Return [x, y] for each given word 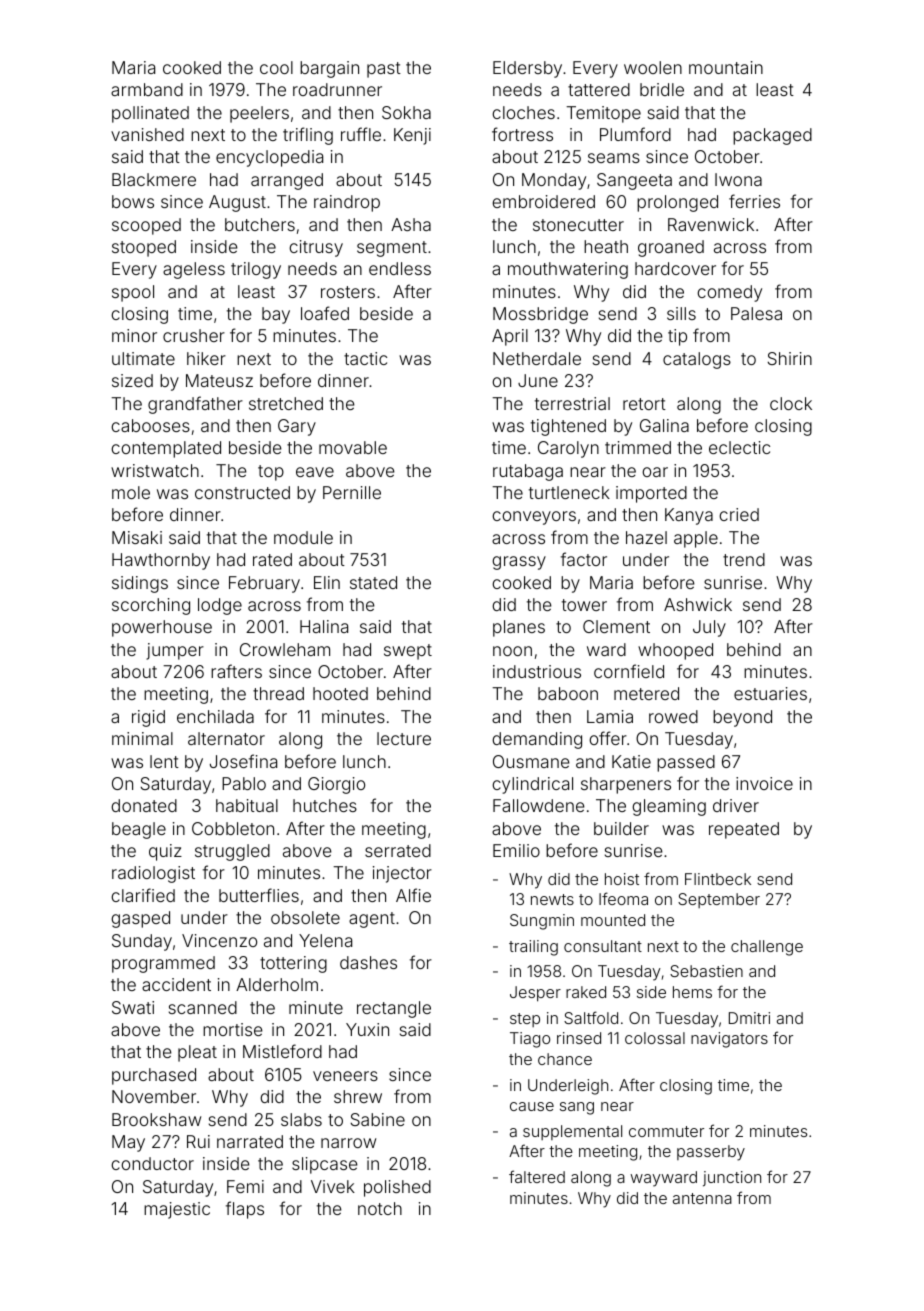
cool [276, 67]
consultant [603, 946]
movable [353, 447]
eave [315, 472]
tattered [599, 89]
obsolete [305, 917]
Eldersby [527, 69]
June [538, 380]
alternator [226, 738]
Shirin [790, 358]
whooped [675, 651]
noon [512, 651]
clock [791, 403]
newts [552, 899]
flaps [245, 1210]
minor [134, 335]
